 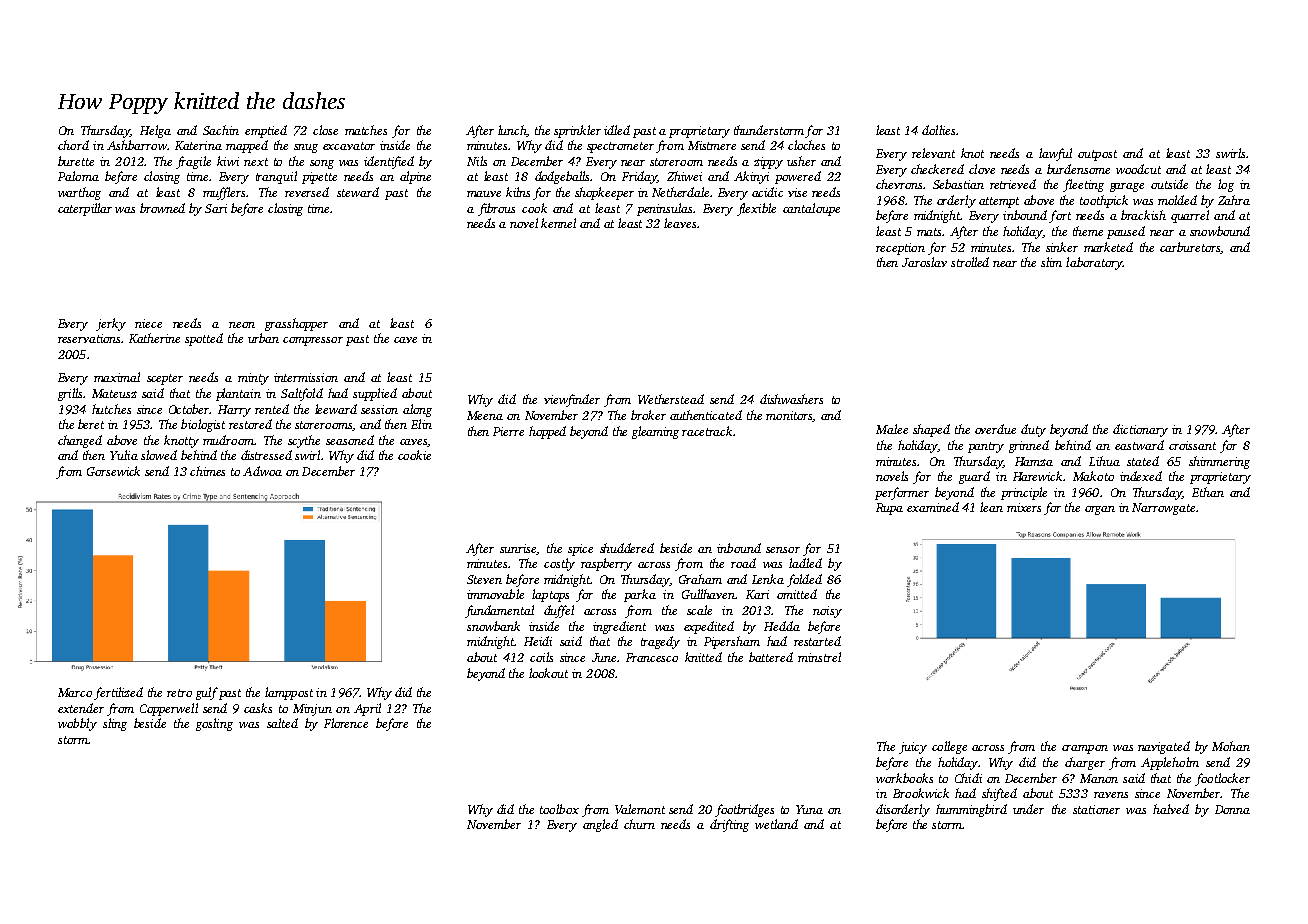 What do you see at coordinates (991, 507) in the document?
I see `lean` at bounding box center [991, 507].
